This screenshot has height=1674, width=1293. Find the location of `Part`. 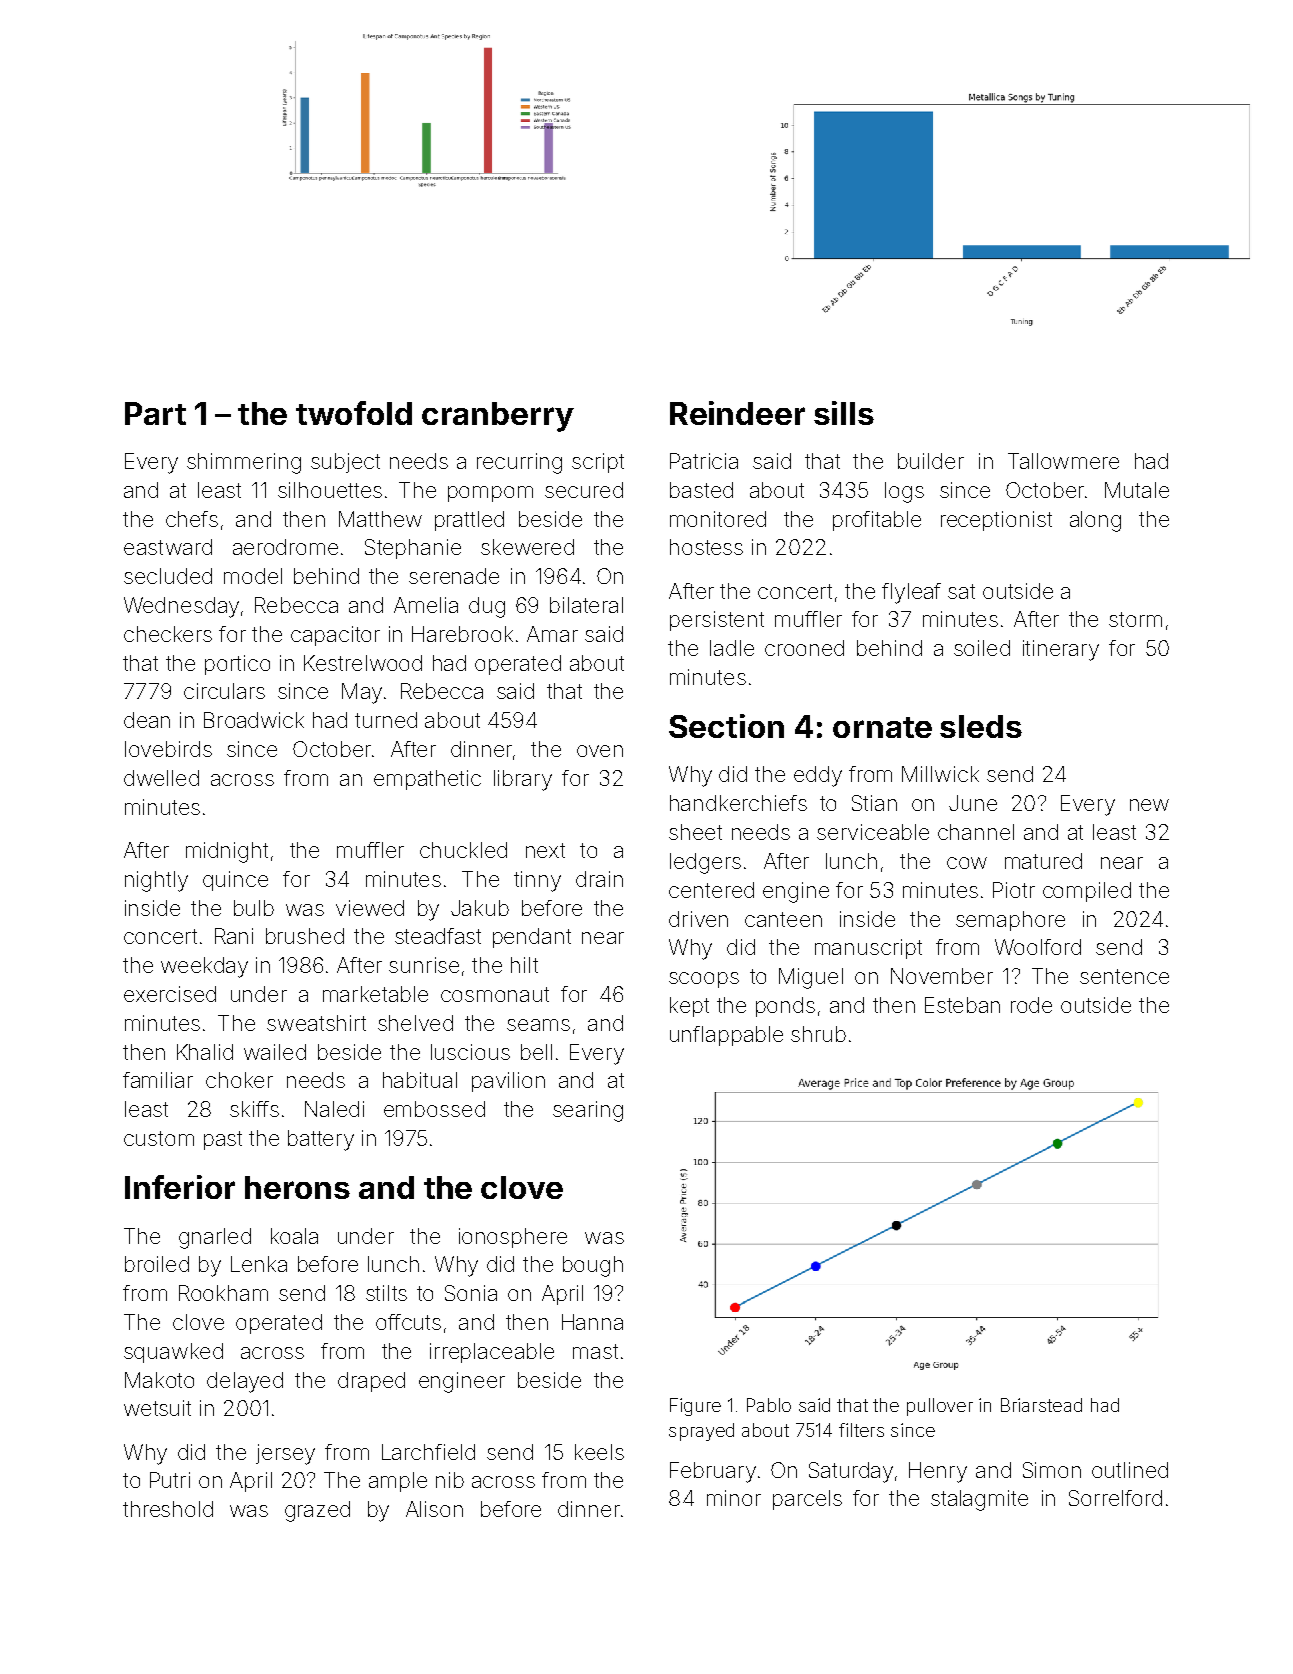

Part is located at coordinates (155, 413).
